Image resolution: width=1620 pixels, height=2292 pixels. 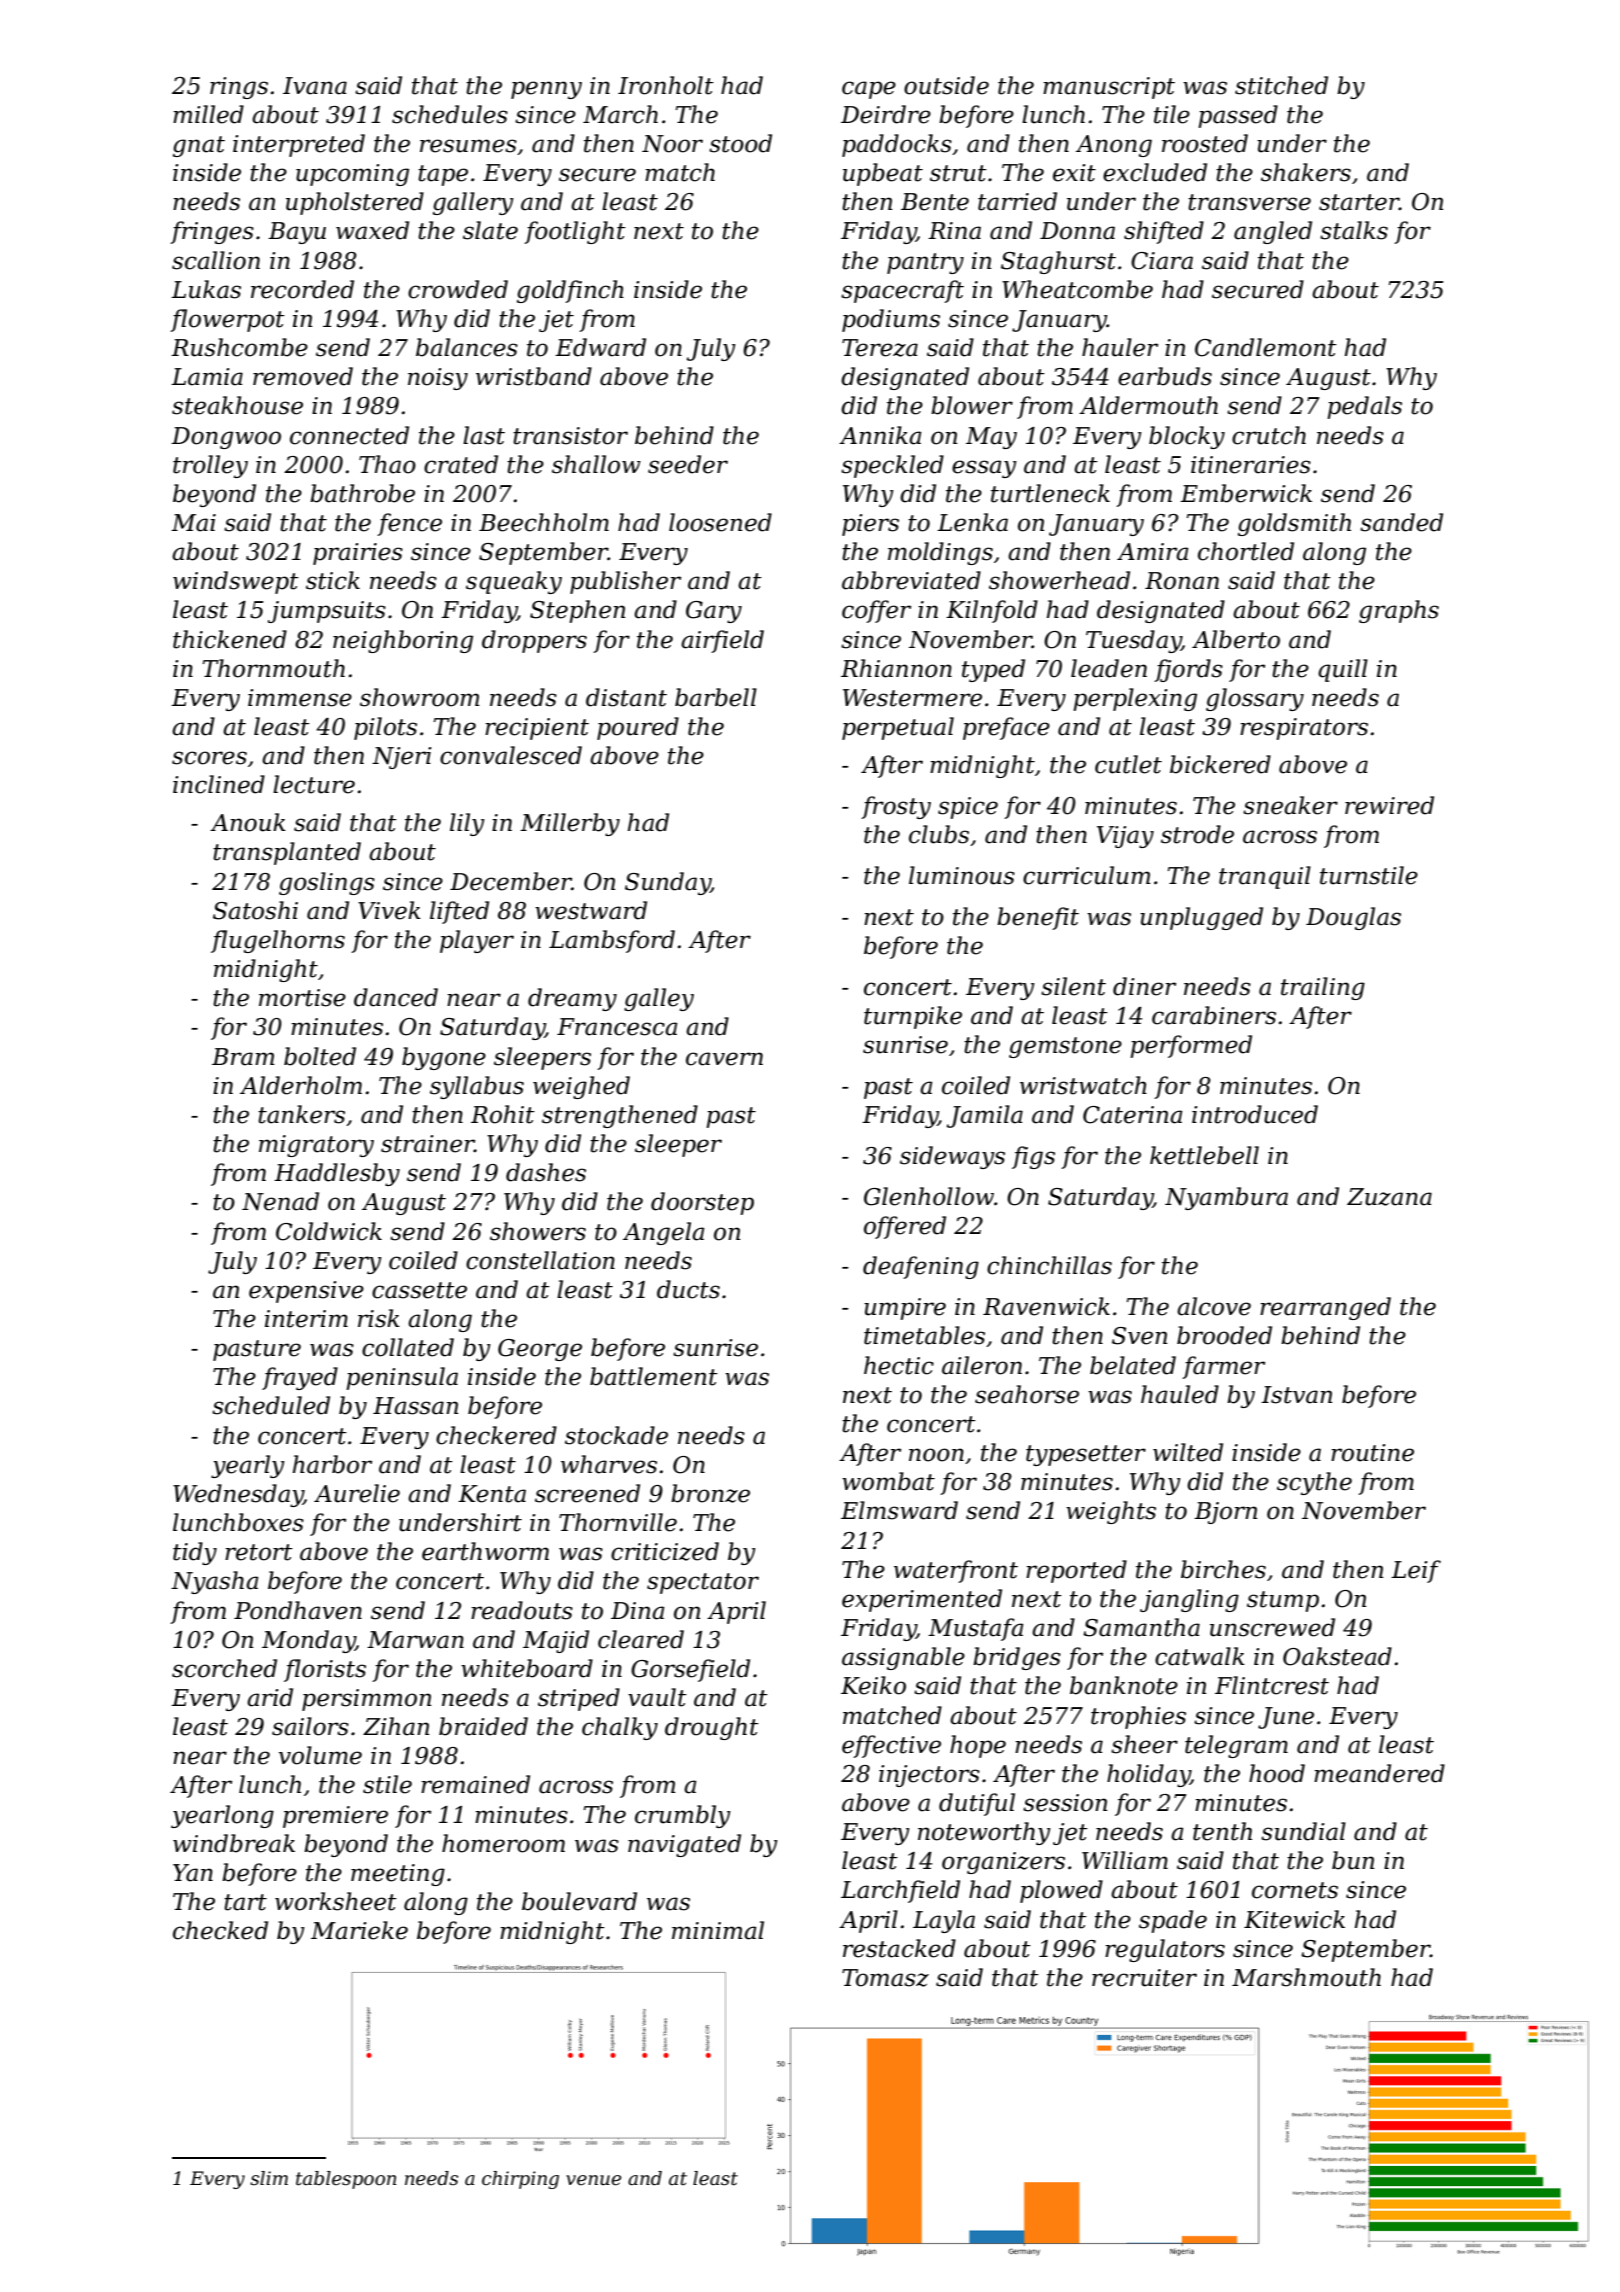 I want to click on fence, so click(x=409, y=524).
